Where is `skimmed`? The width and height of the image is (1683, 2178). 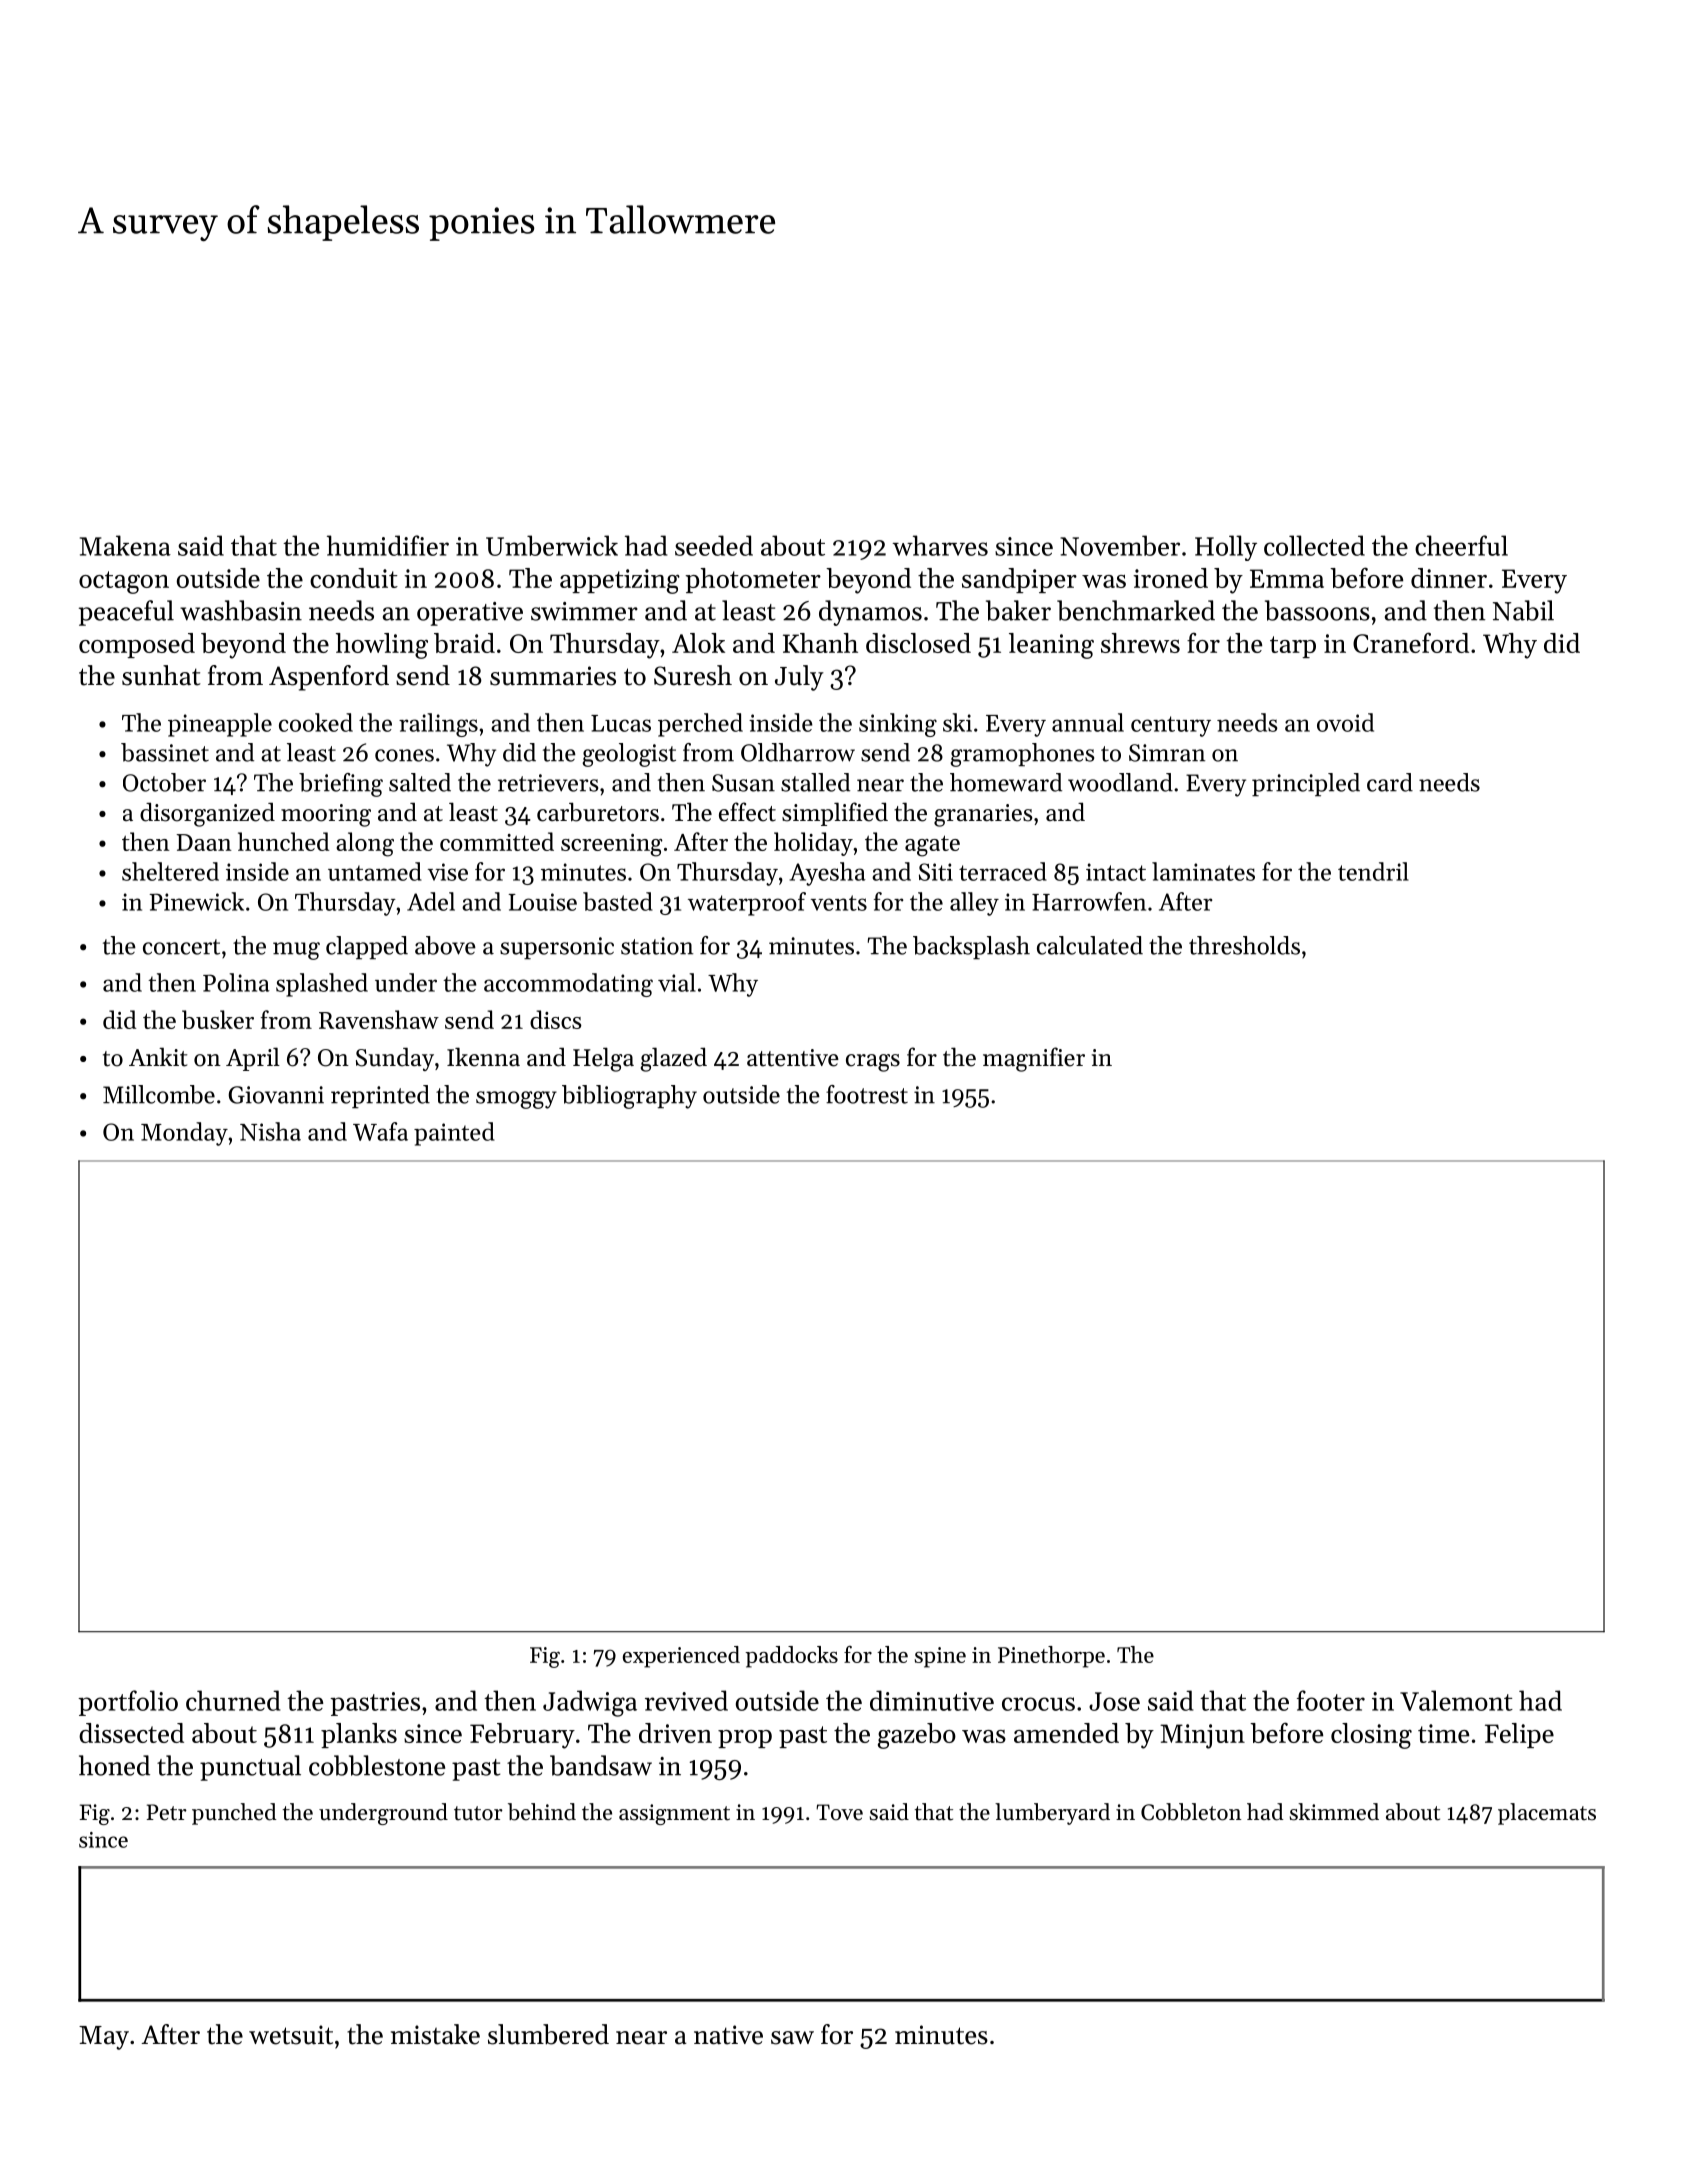
skimmed is located at coordinates (1334, 1812).
